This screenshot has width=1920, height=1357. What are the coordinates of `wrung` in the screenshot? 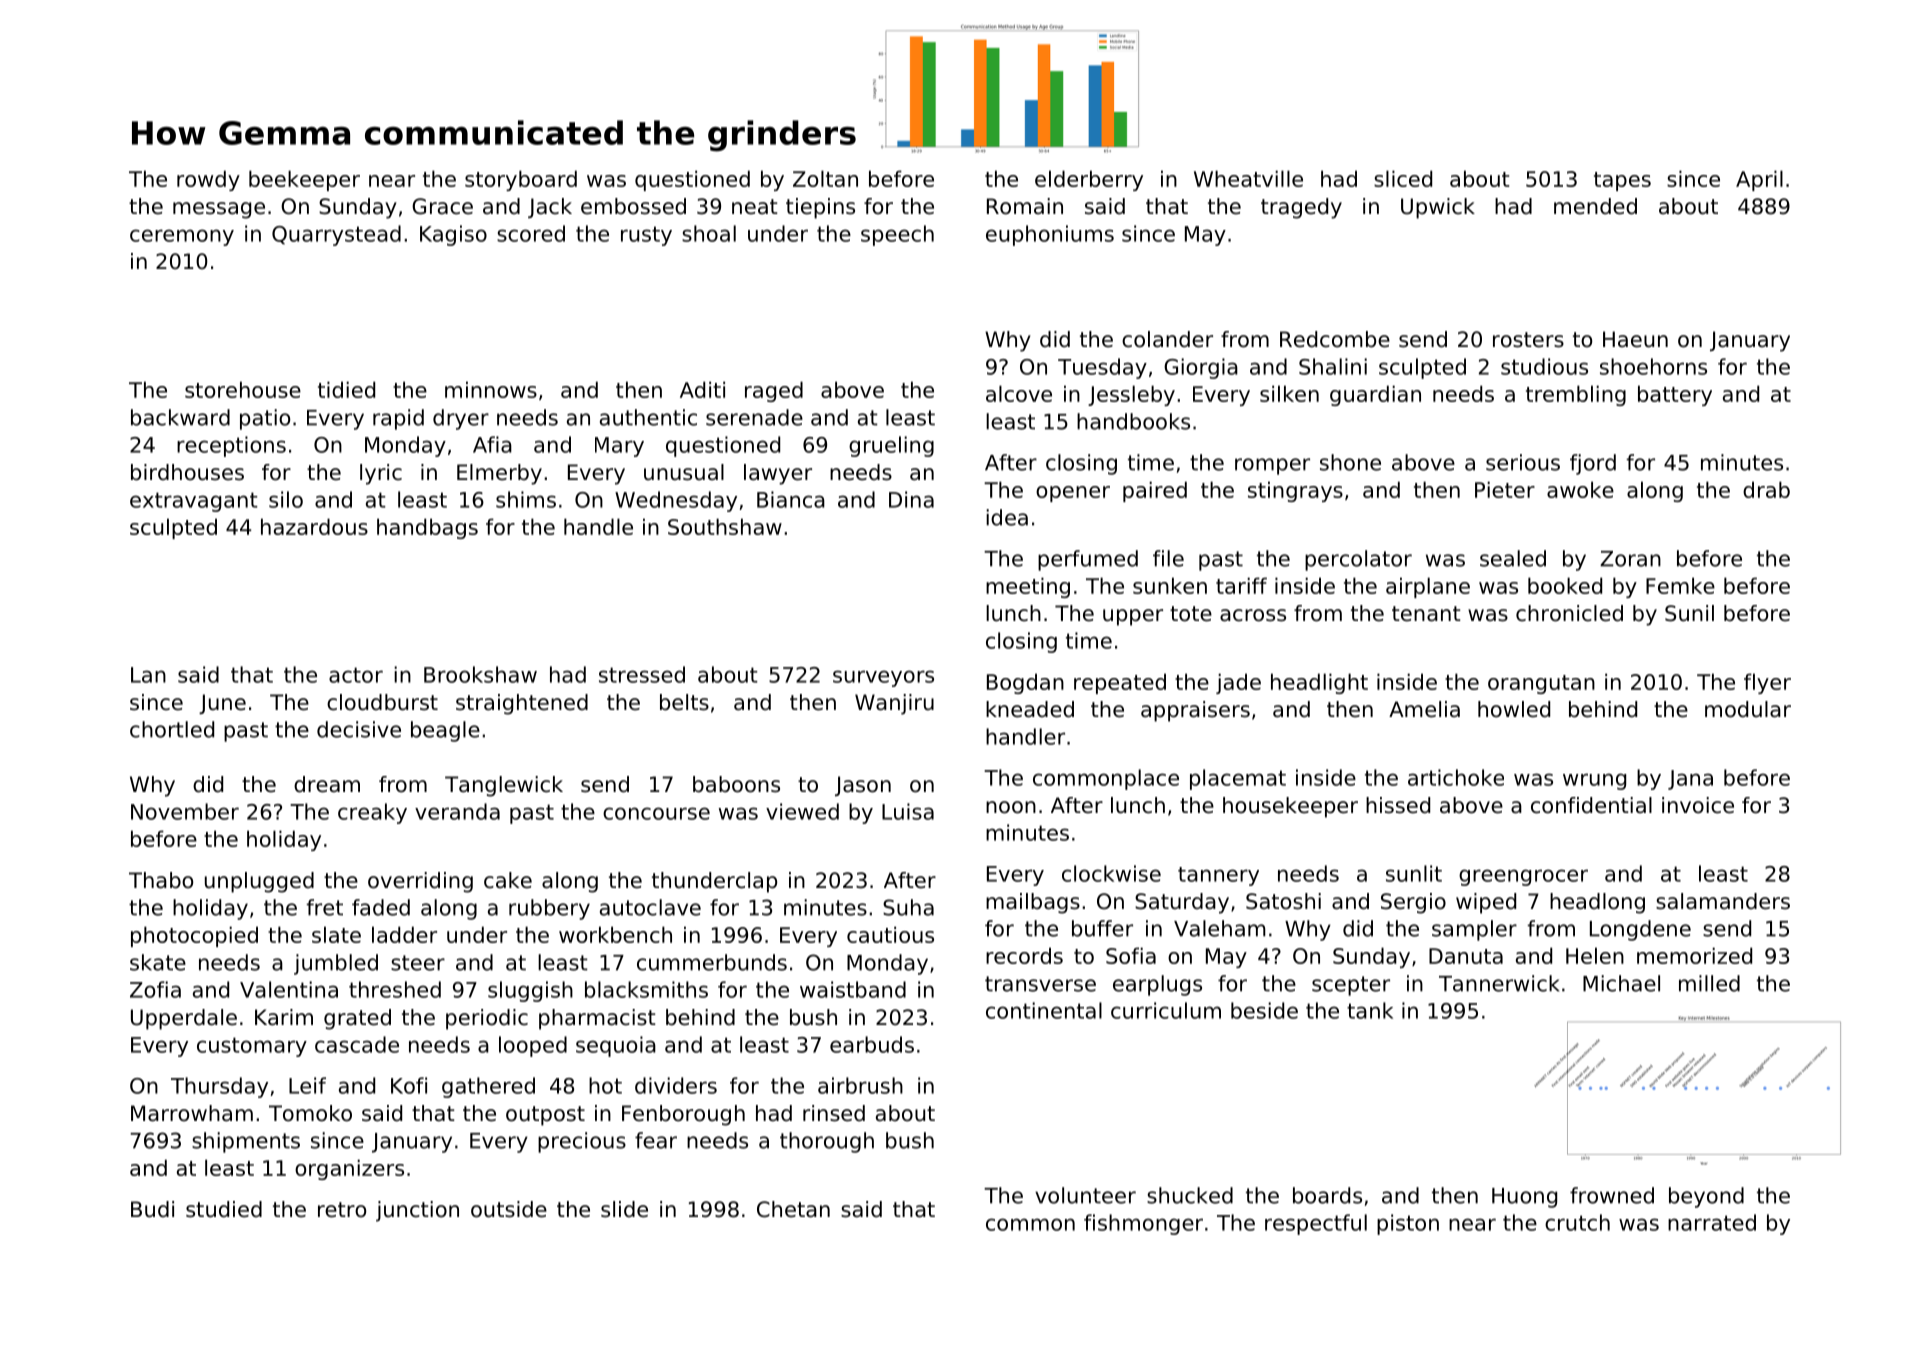 It's located at (1594, 781).
